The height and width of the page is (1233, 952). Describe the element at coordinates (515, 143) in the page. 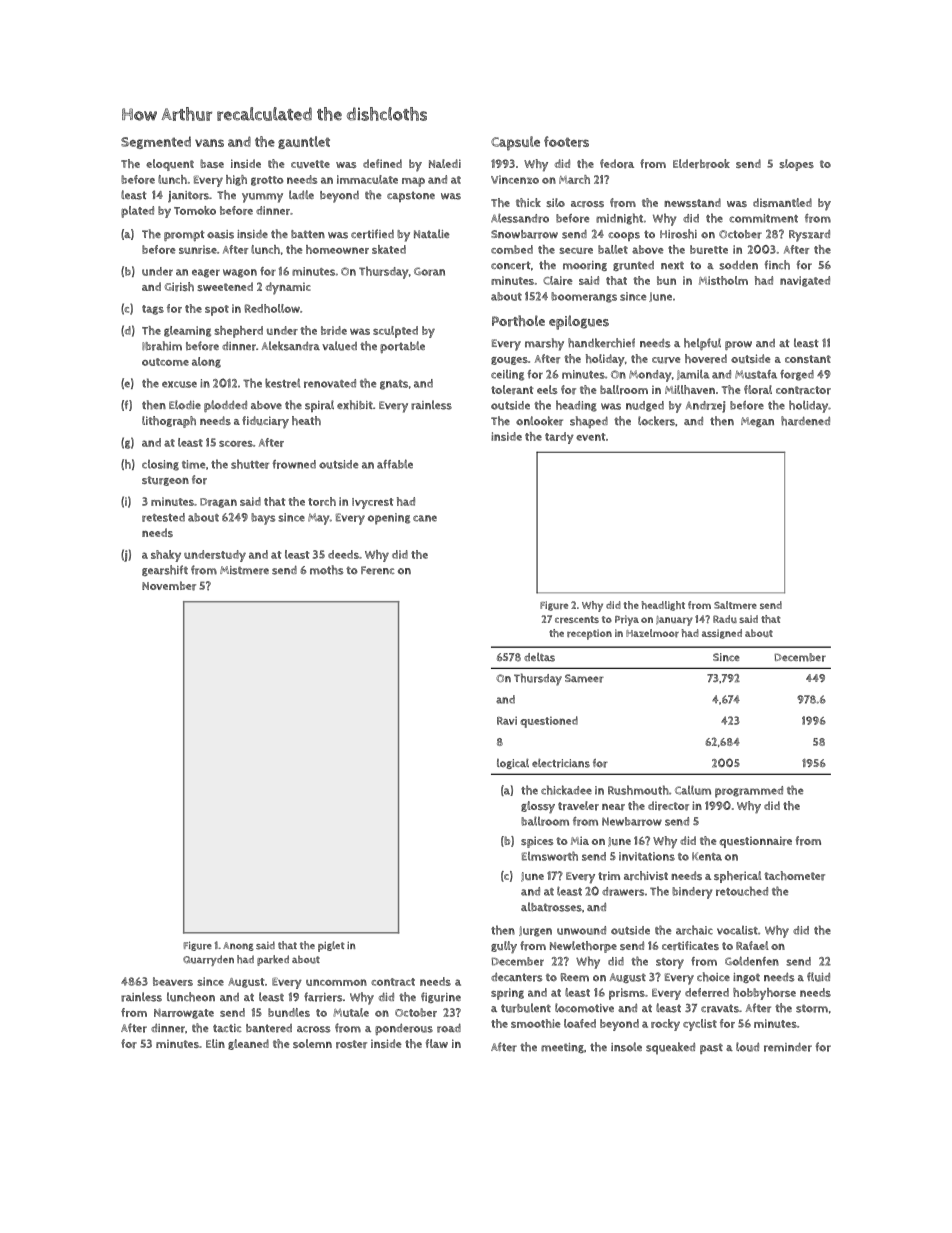

I see `Capsule` at that location.
